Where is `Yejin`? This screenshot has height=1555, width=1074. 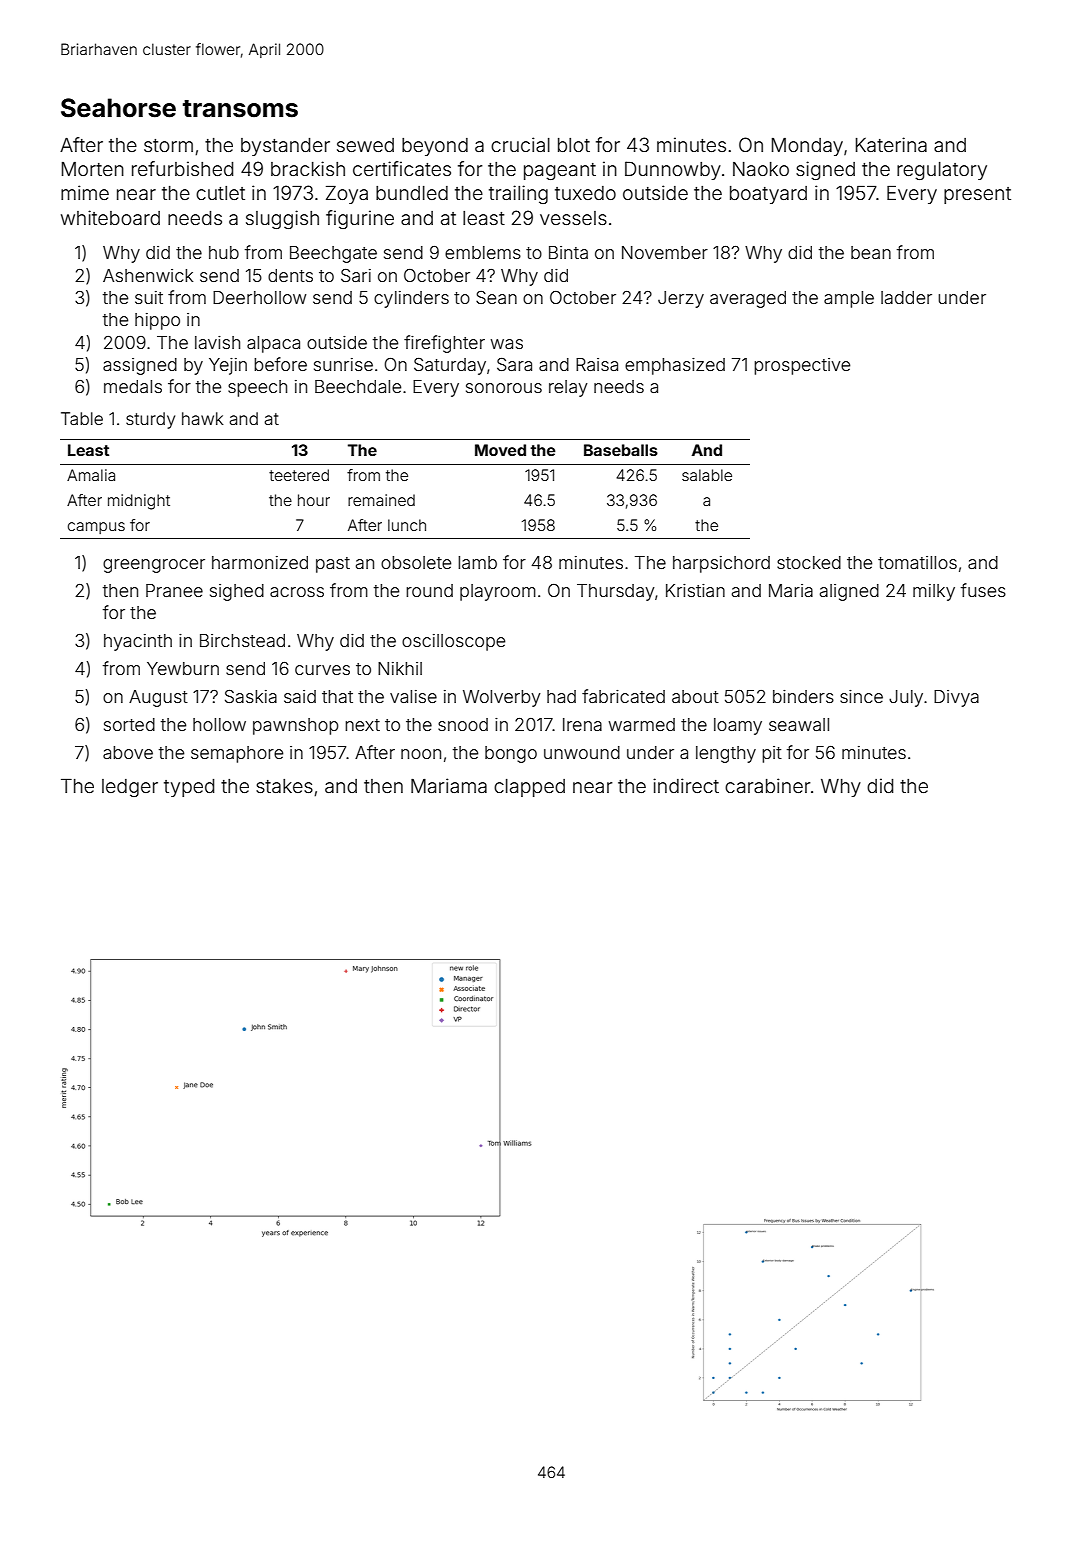
Yejin is located at coordinates (228, 366).
